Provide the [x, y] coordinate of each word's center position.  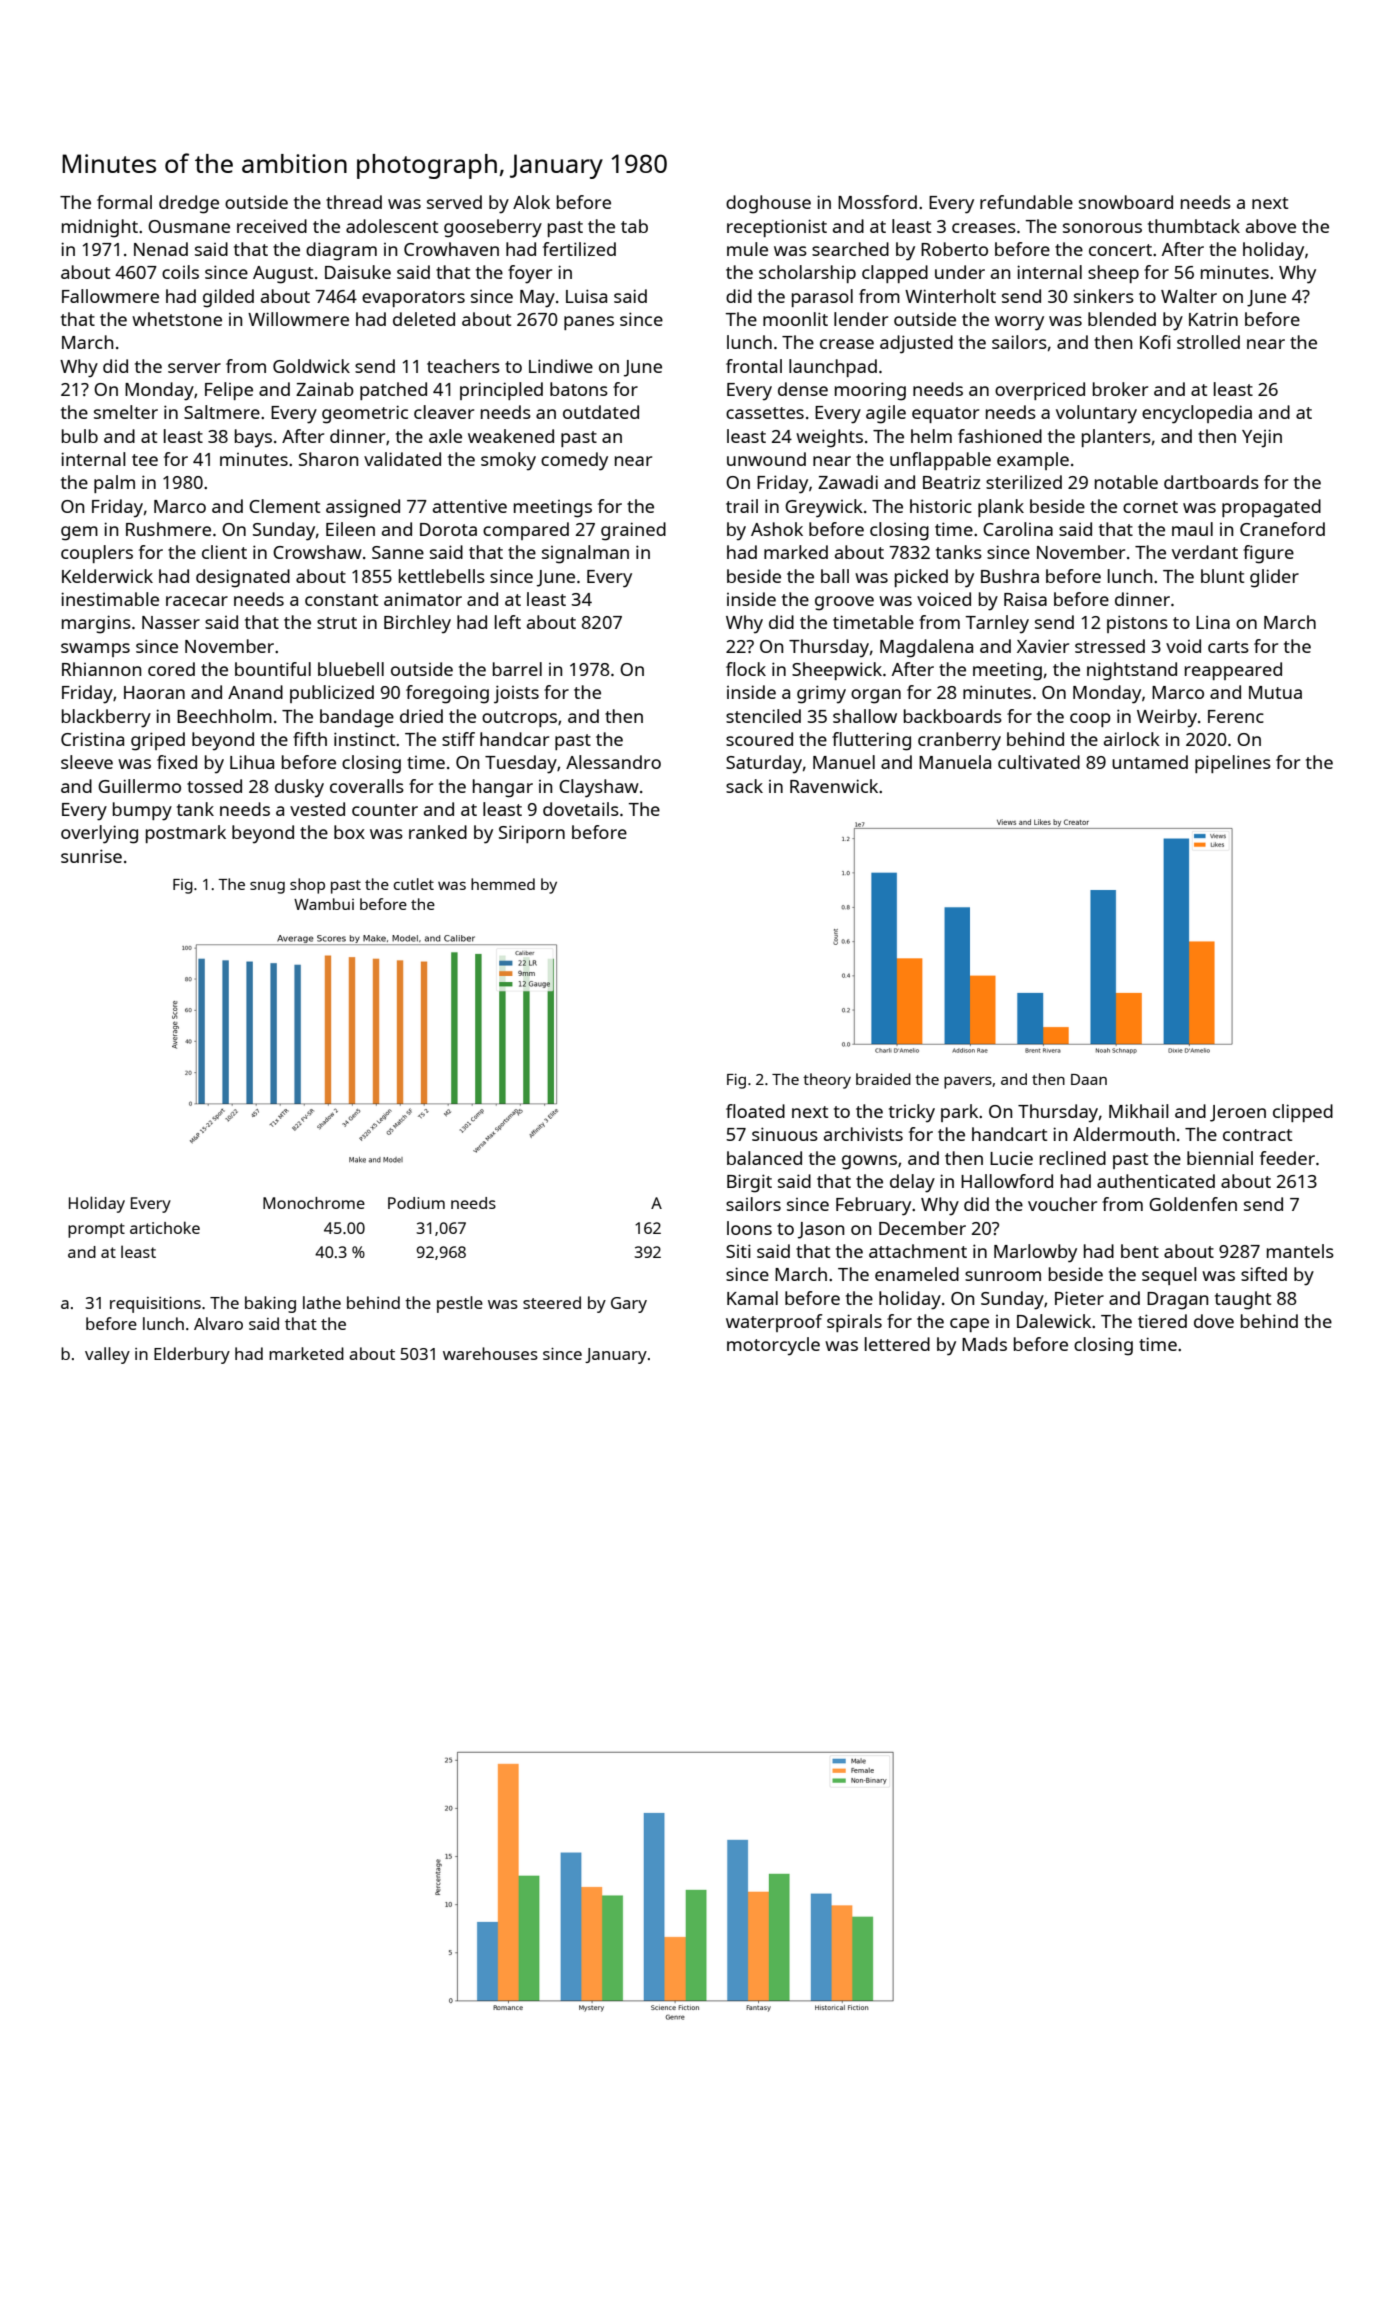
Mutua [1275, 692]
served [454, 202]
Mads [984, 1344]
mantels [1300, 1251]
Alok [531, 202]
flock [746, 669]
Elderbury [192, 1355]
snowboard [1126, 202]
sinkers [1104, 296]
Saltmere [222, 412]
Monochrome [314, 1203]
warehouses [490, 1353]
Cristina [92, 739]
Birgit [749, 1183]
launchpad [833, 368]
